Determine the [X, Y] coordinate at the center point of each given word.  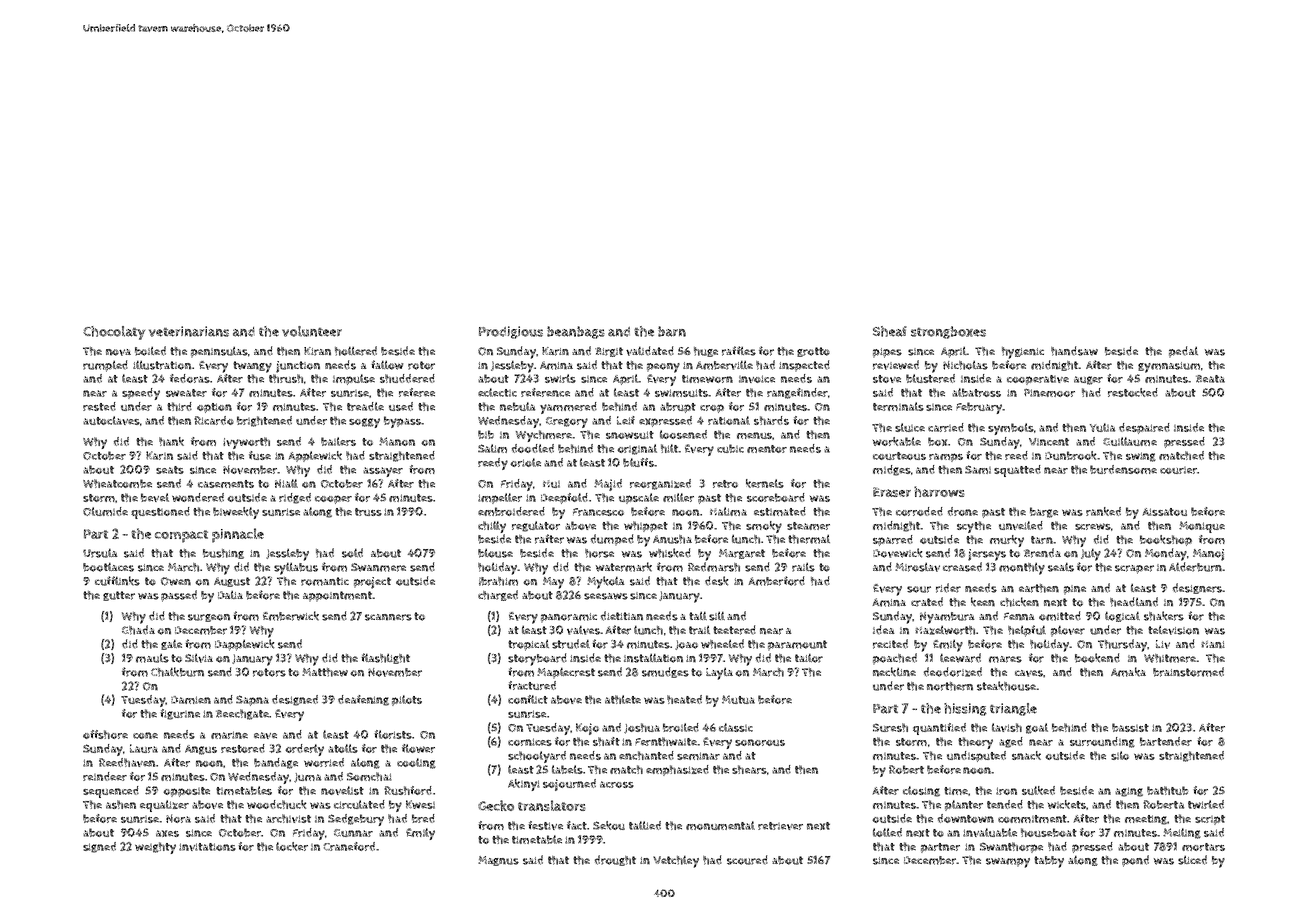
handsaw [1074, 351]
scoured [747, 860]
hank [171, 441]
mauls [152, 658]
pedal [1183, 352]
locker [292, 846]
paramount [797, 645]
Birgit [609, 352]
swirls [560, 378]
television [1173, 630]
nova [118, 352]
